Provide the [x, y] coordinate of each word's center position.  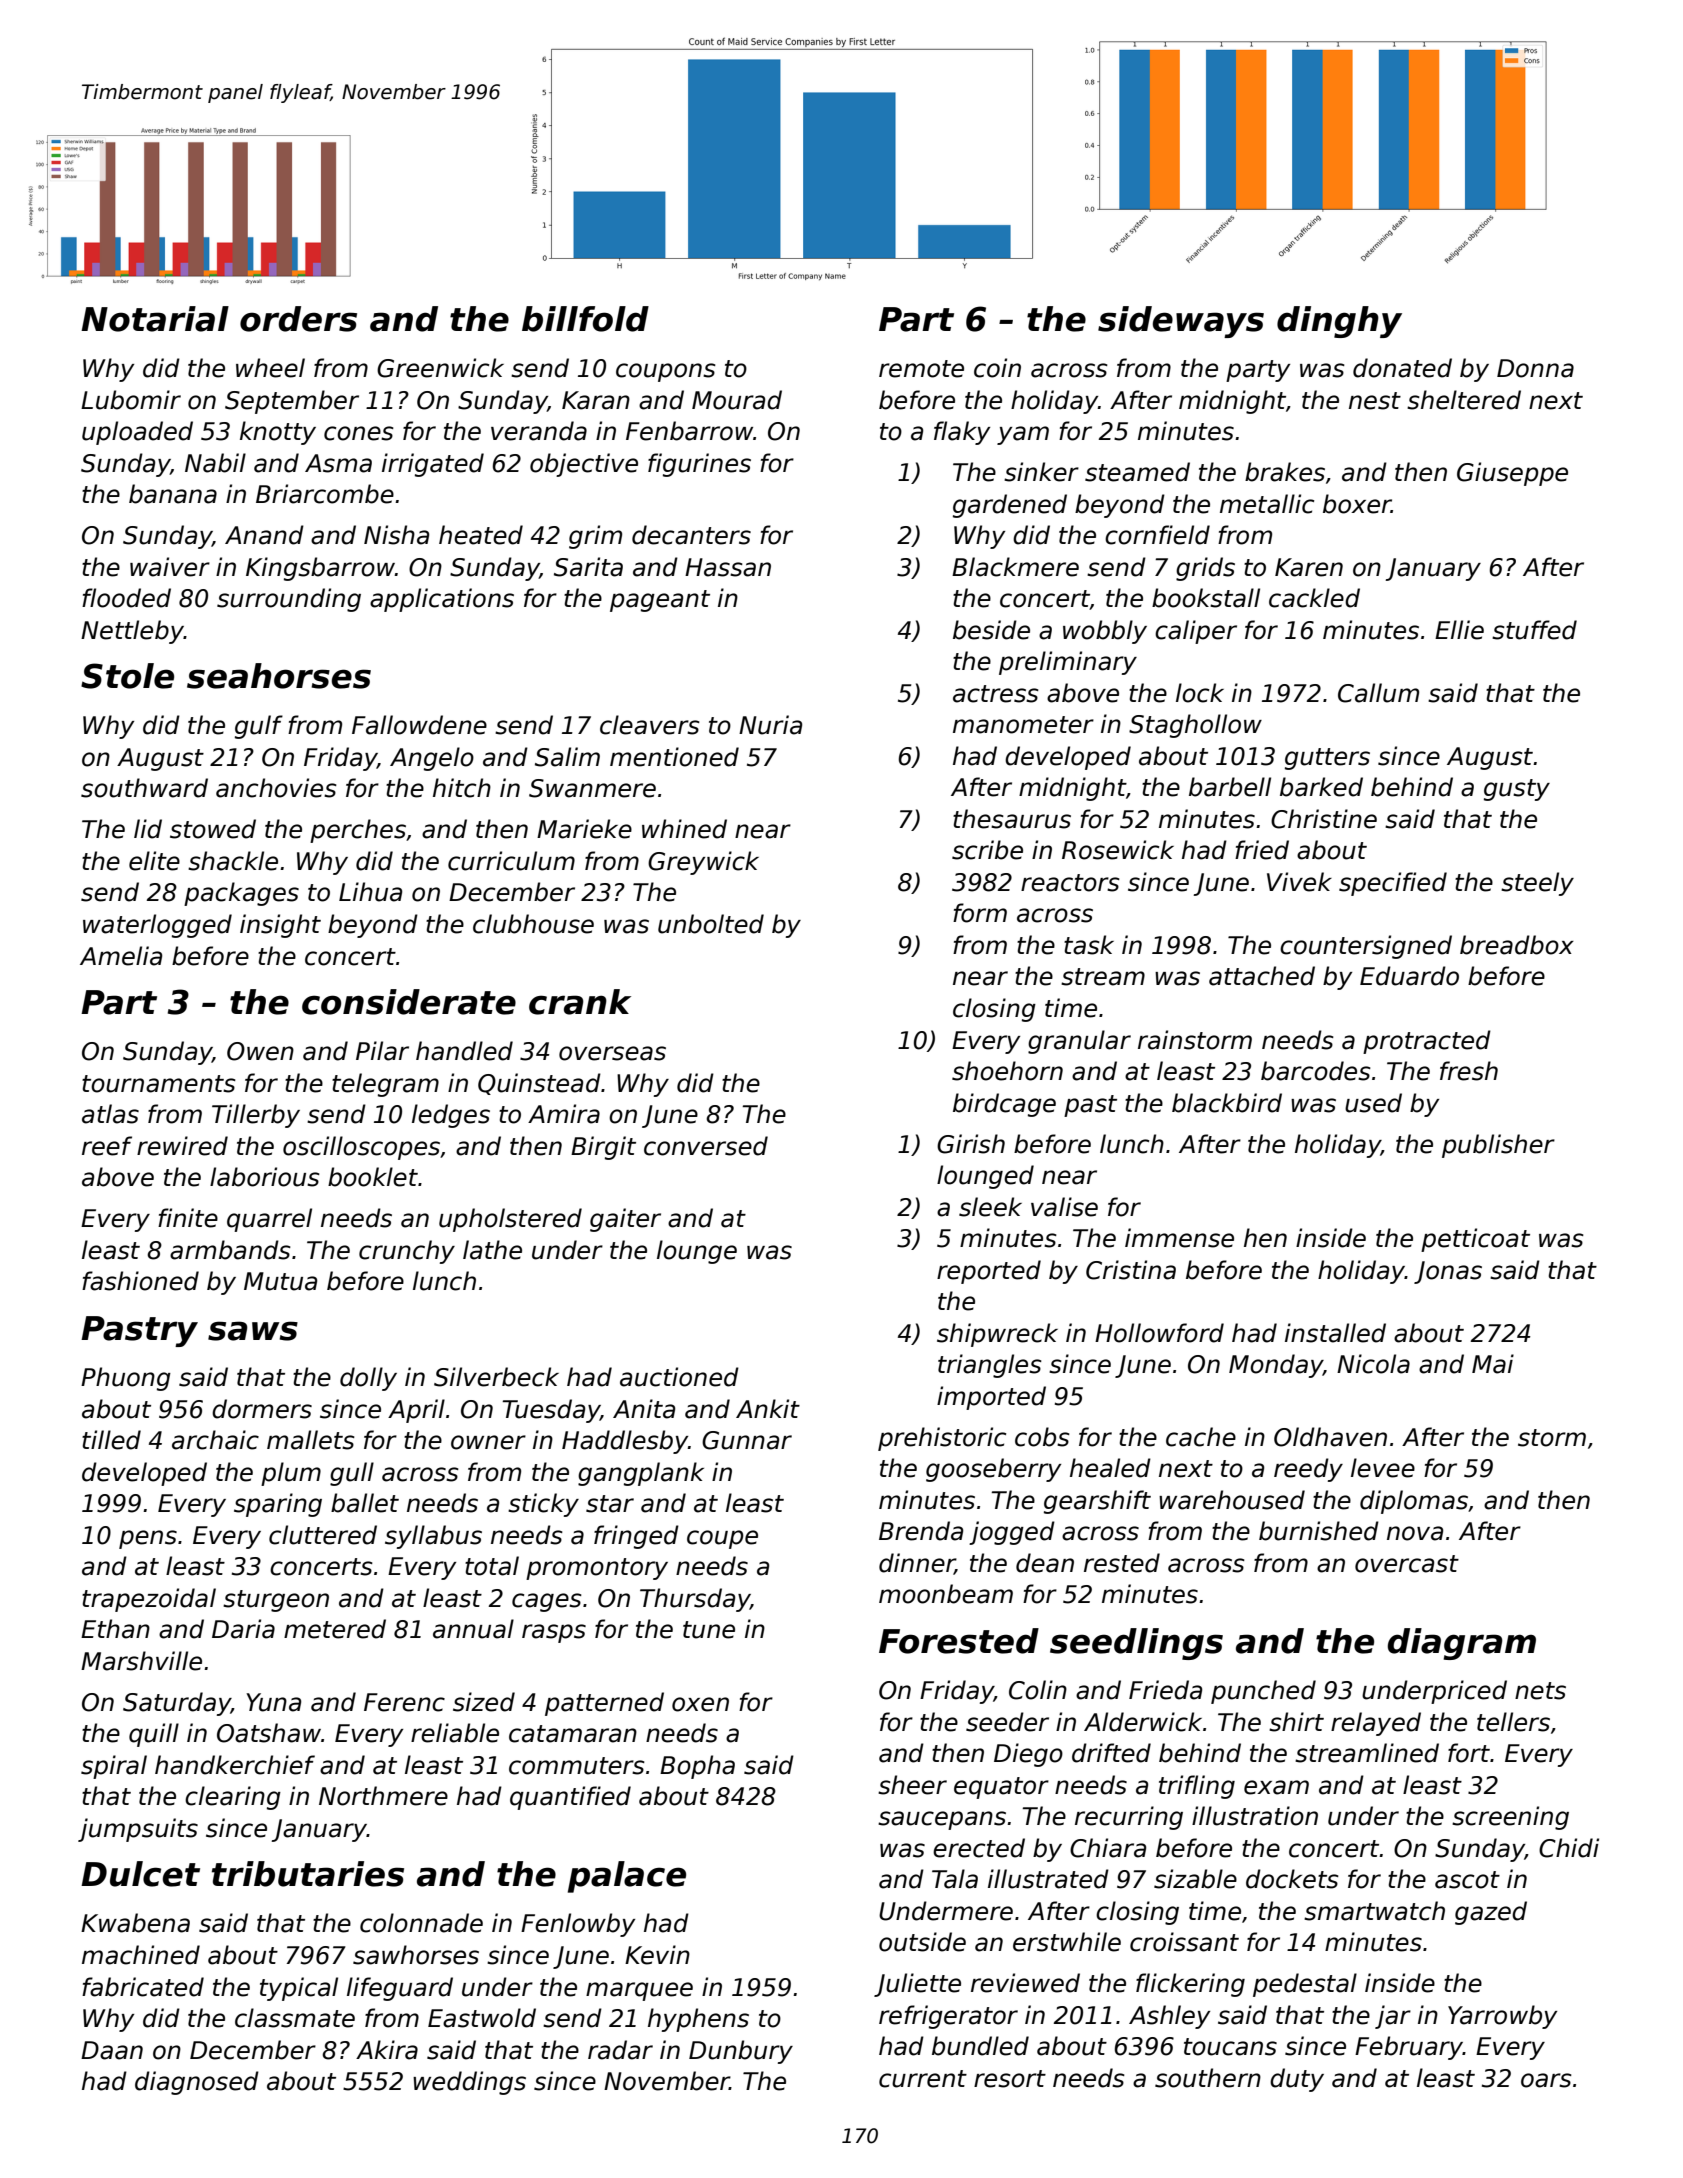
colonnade [421, 1923]
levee [1383, 1468]
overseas [612, 1053]
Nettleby [132, 632]
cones [359, 433]
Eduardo [1409, 976]
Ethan [115, 1629]
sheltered [1464, 400]
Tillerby [256, 1116]
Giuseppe [1512, 474]
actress [996, 694]
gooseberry [993, 1470]
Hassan [728, 567]
